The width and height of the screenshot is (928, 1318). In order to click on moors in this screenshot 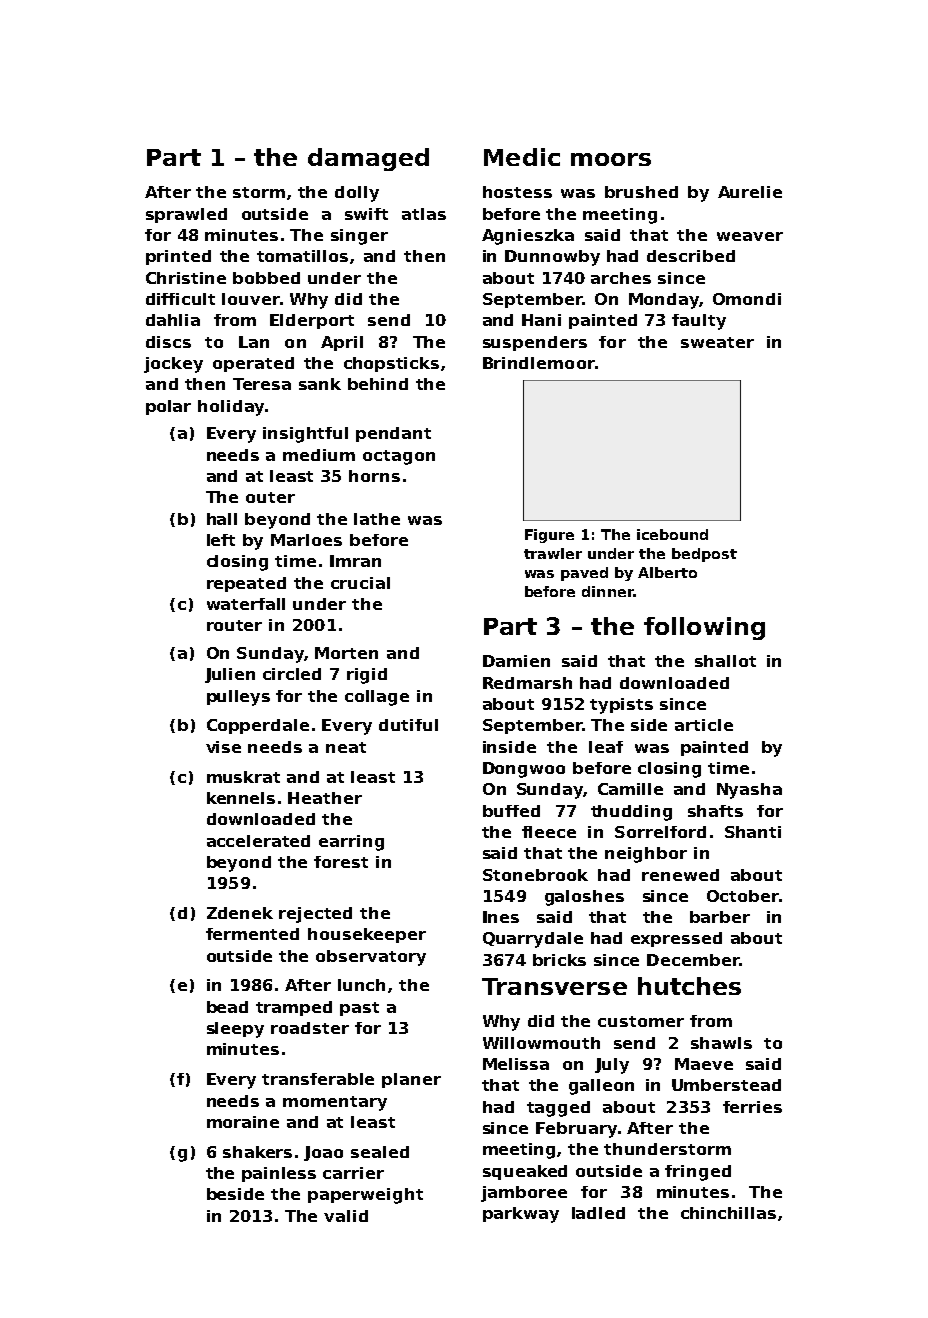, I will do `click(611, 159)`.
